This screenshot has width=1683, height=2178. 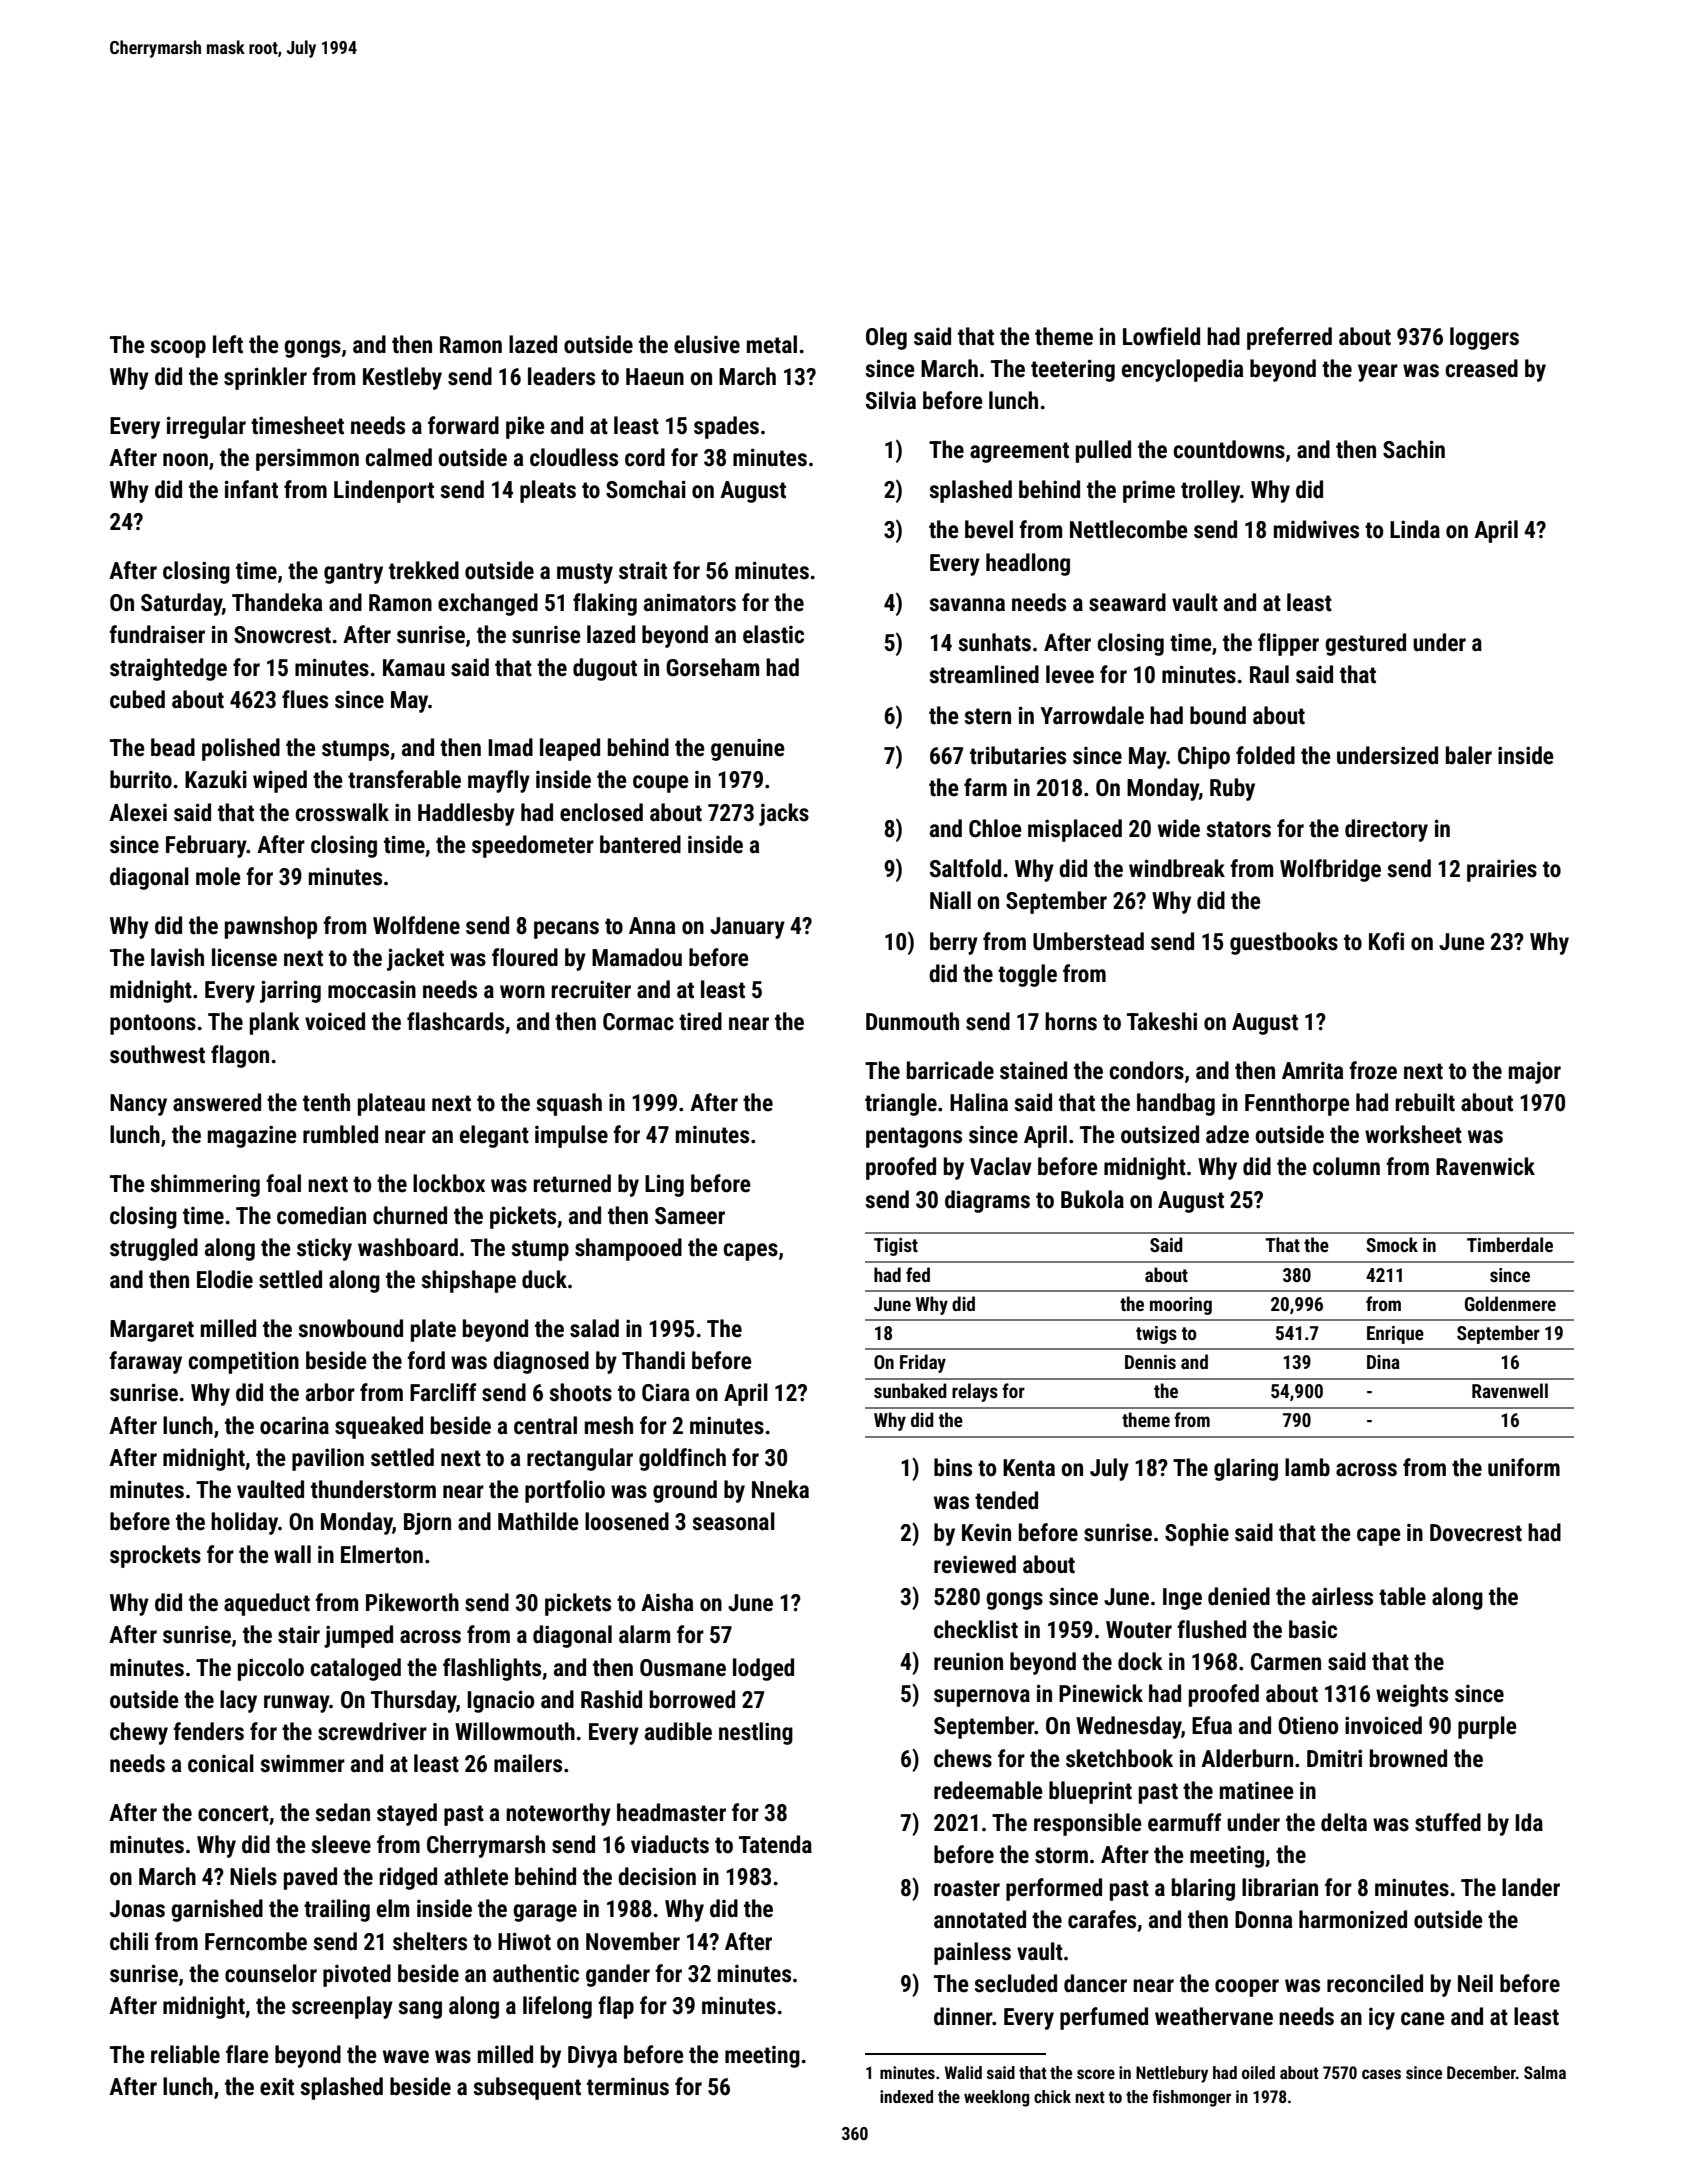 What do you see at coordinates (277, 2086) in the screenshot?
I see `exit` at bounding box center [277, 2086].
